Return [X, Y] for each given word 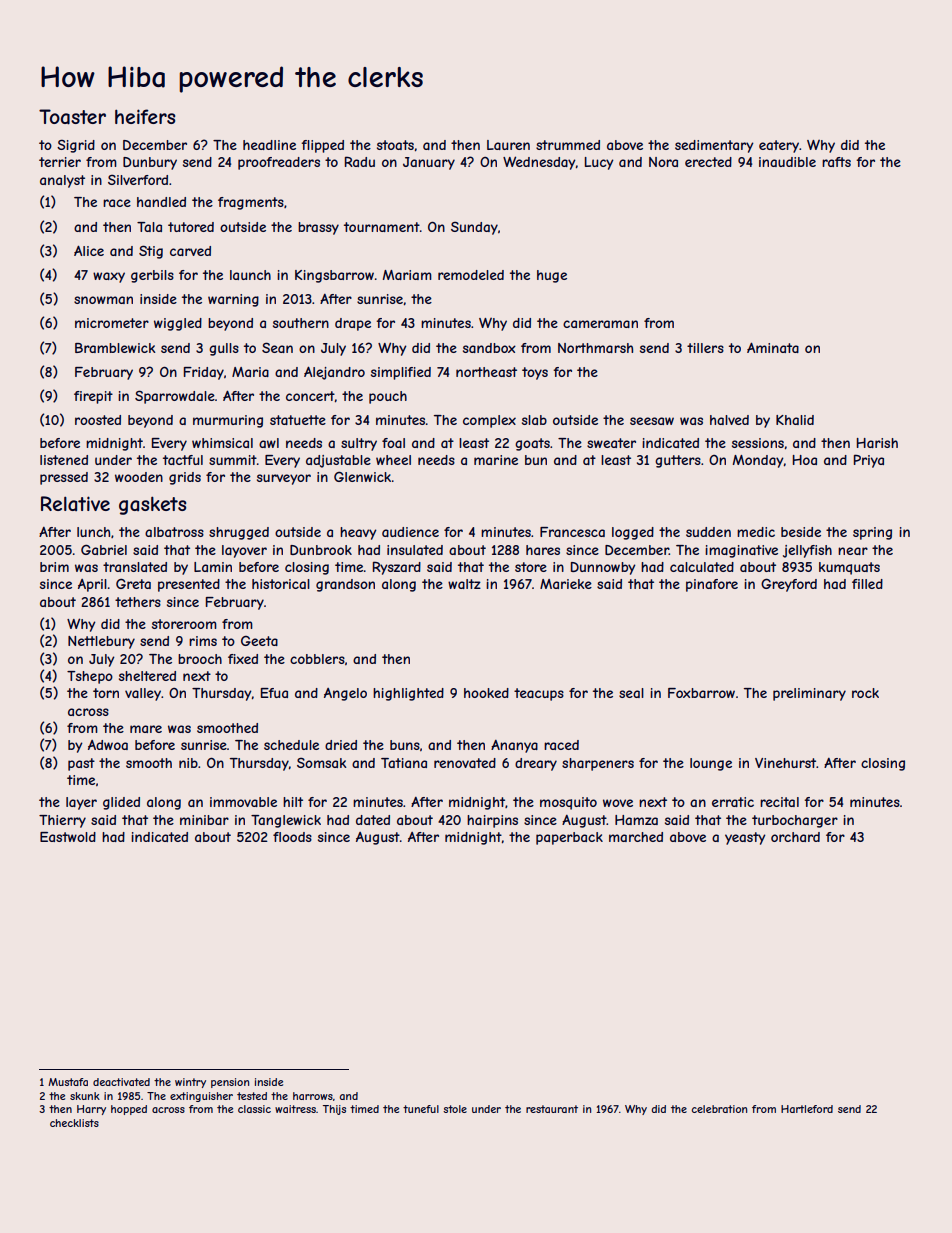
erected [708, 162]
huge [552, 276]
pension [230, 1083]
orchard [795, 837]
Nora [663, 162]
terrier [60, 162]
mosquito [568, 803]
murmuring [228, 421]
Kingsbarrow [334, 276]
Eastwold [68, 837]
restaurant [552, 1109]
